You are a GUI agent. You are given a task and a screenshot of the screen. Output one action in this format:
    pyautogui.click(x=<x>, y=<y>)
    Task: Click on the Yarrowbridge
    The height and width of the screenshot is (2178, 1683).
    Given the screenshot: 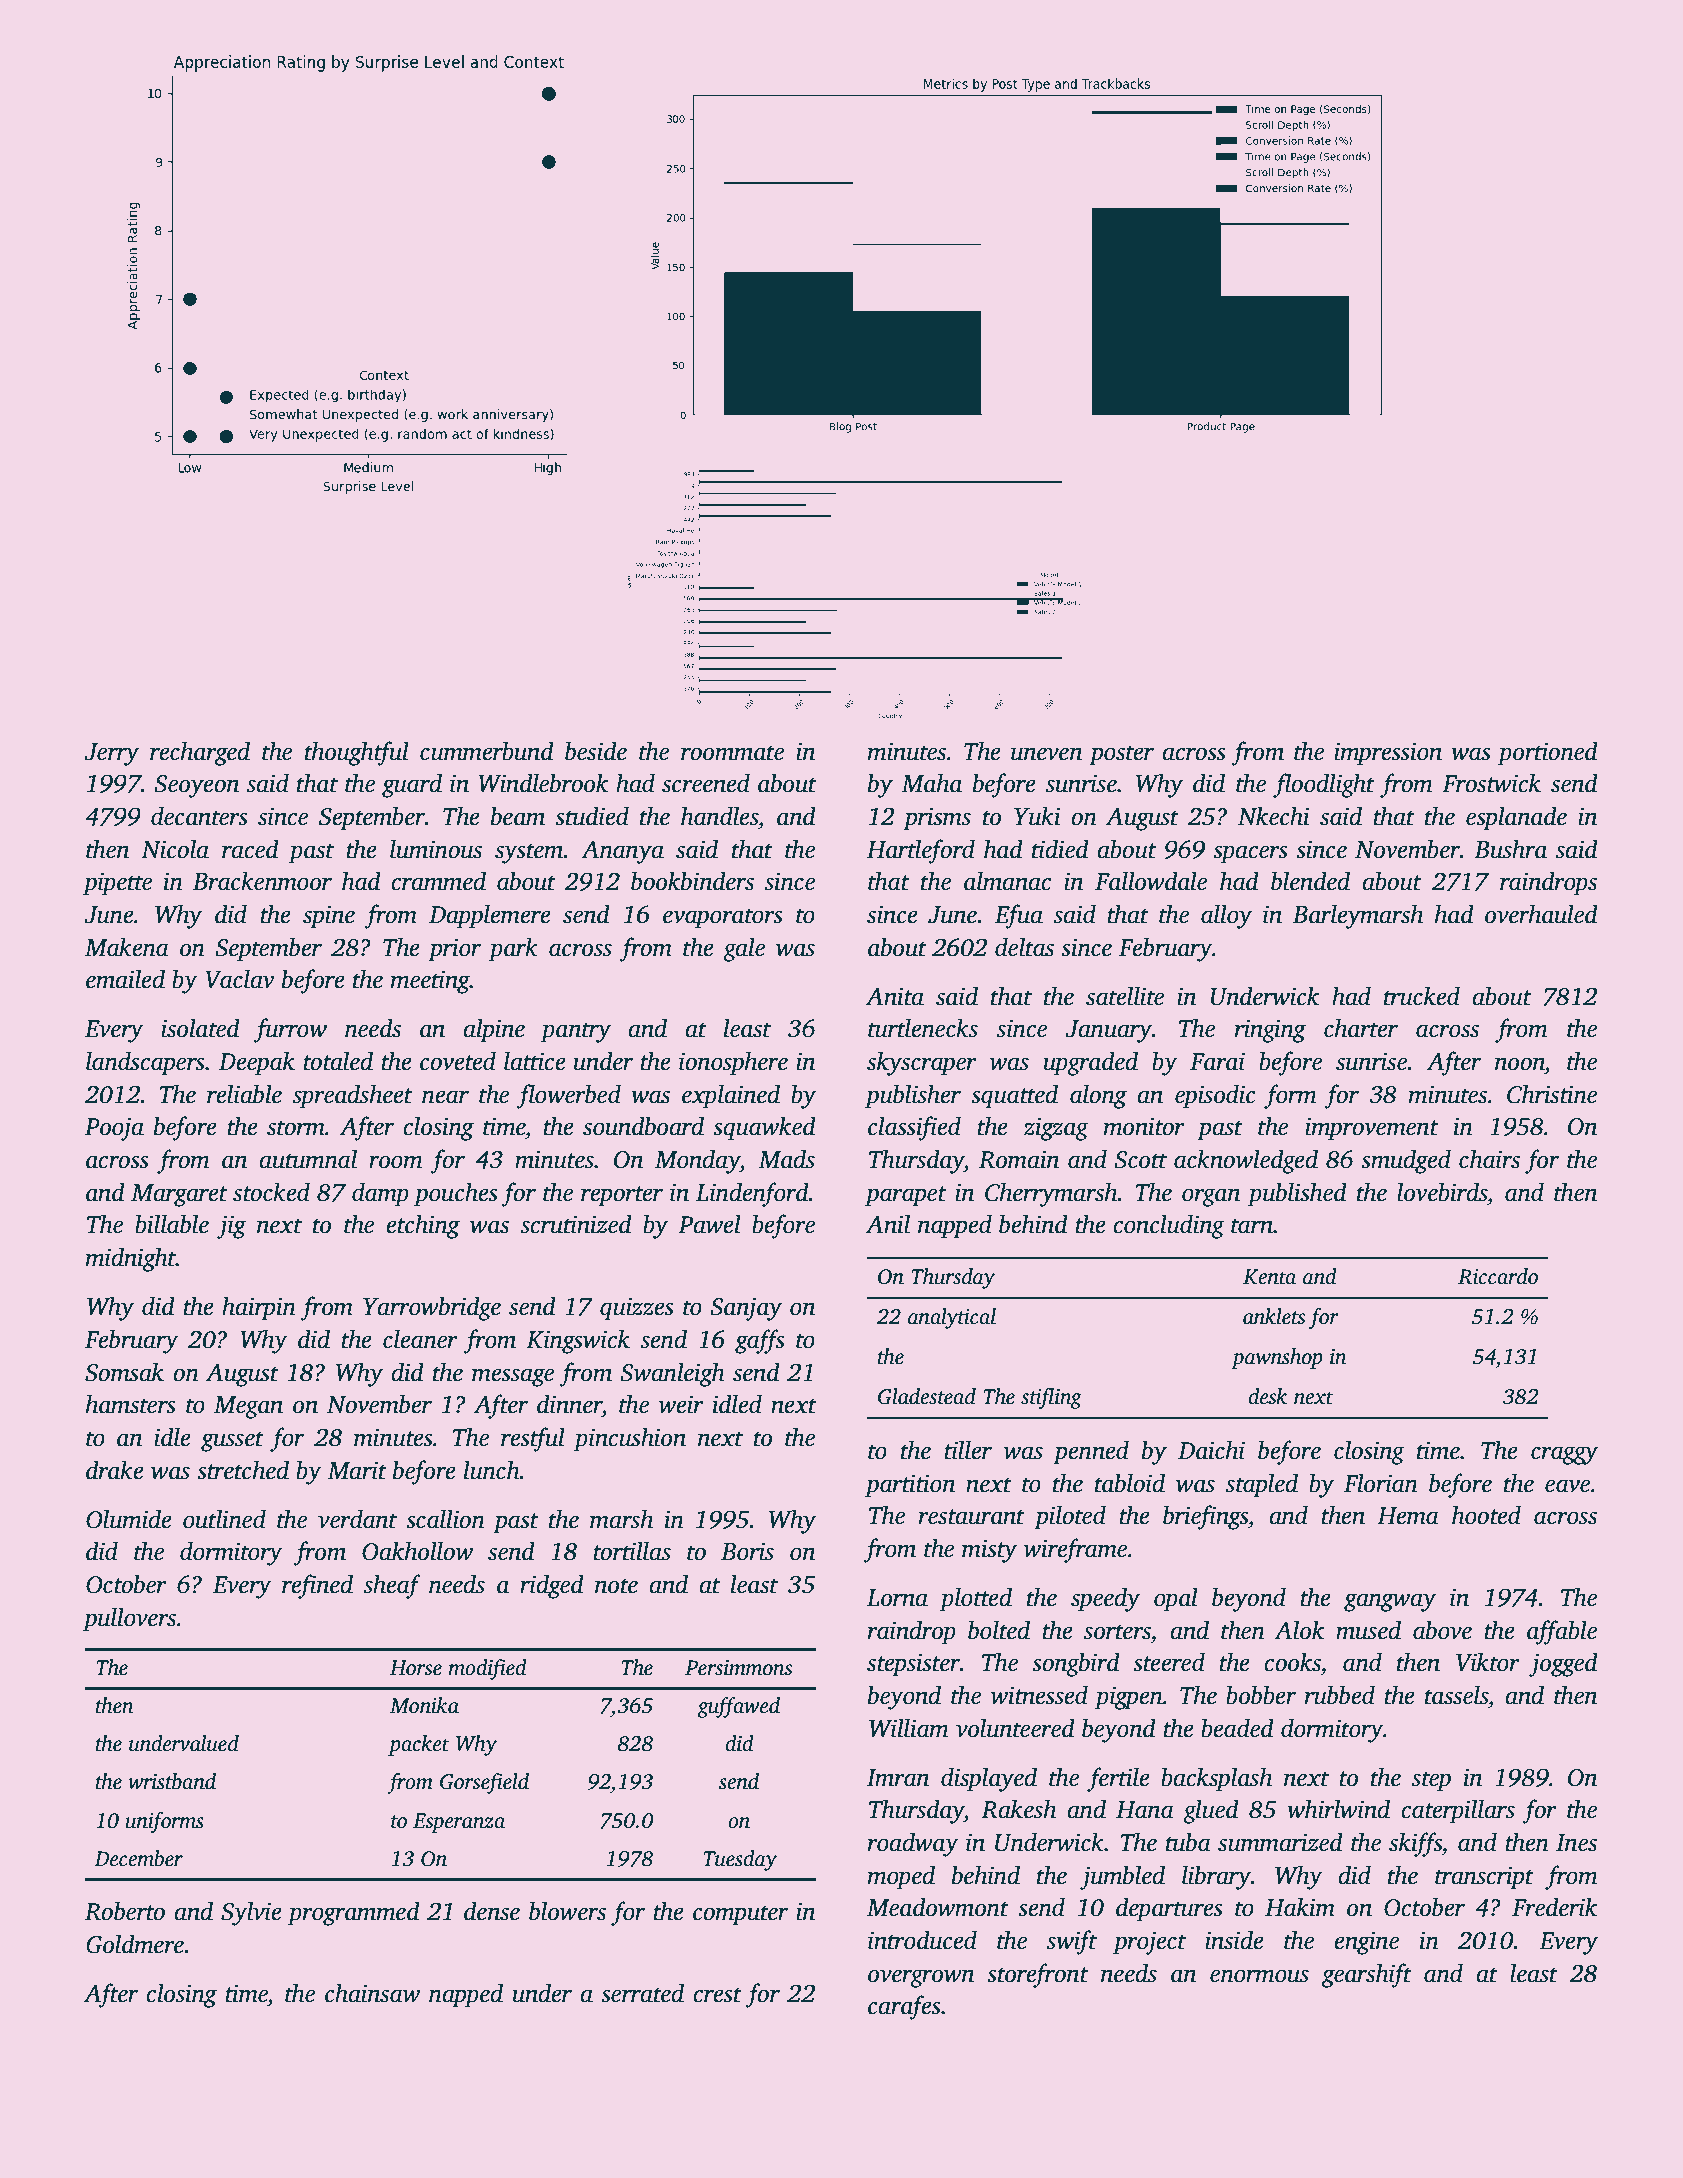 What is the action you would take?
    pyautogui.click(x=432, y=1308)
